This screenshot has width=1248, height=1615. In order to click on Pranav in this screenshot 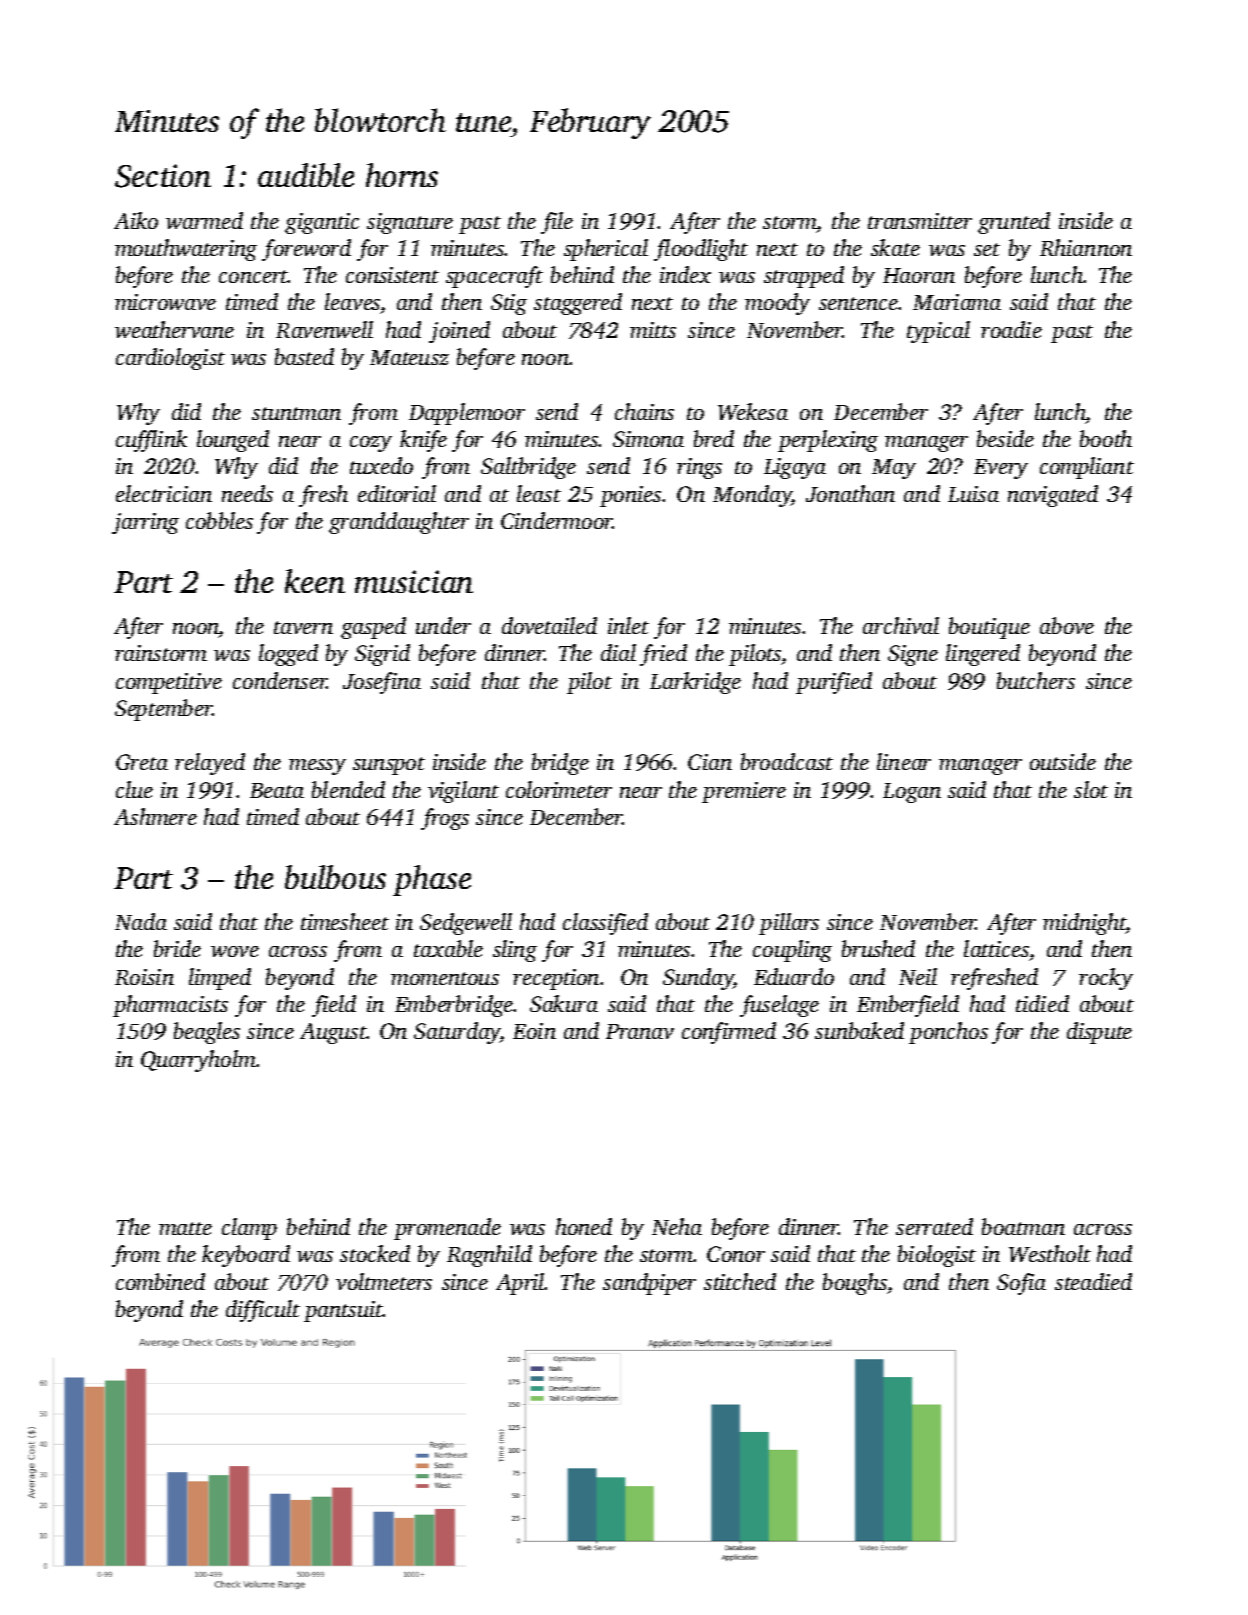, I will do `click(640, 1031)`.
